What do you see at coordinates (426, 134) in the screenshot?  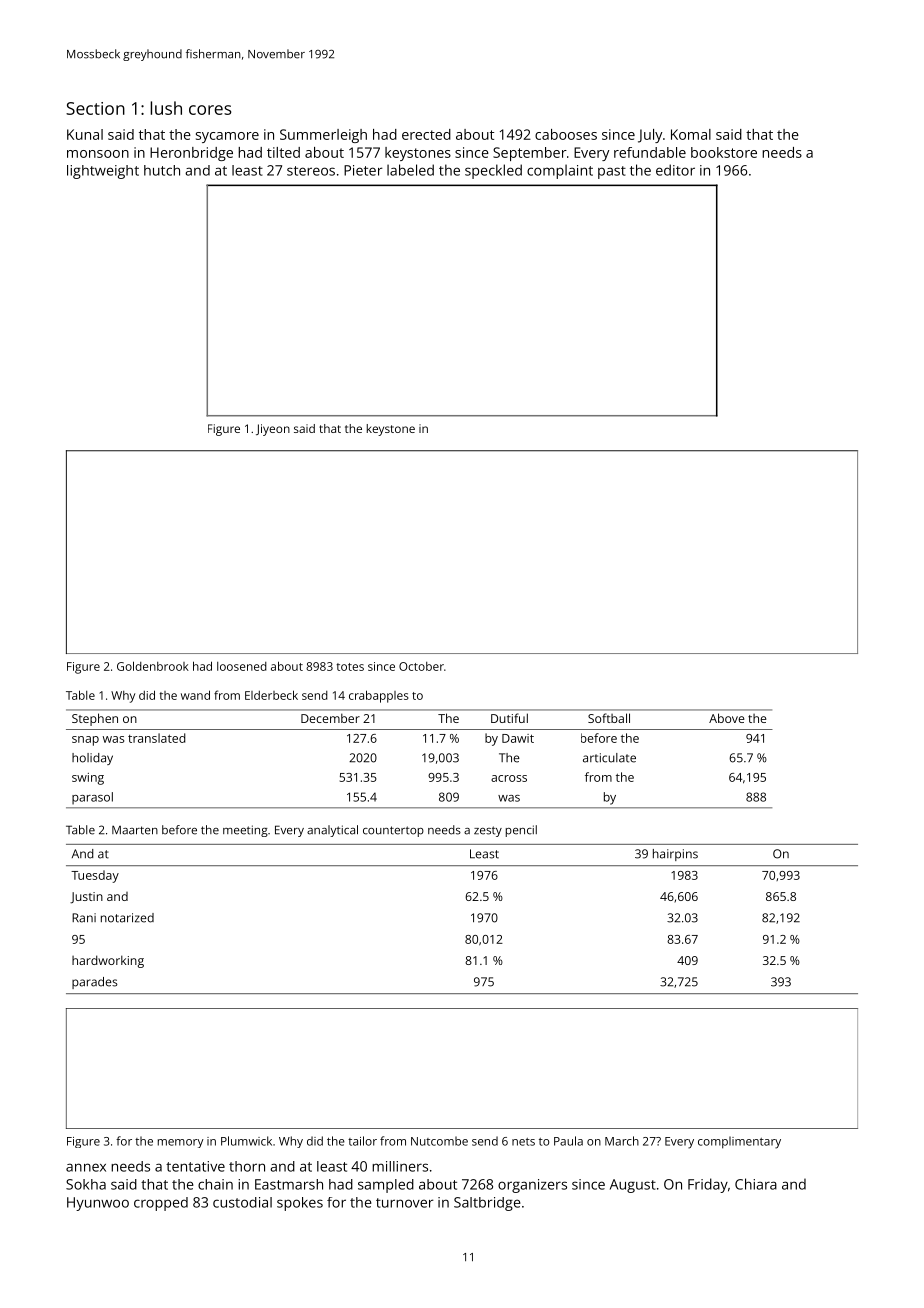 I see `erected` at bounding box center [426, 134].
